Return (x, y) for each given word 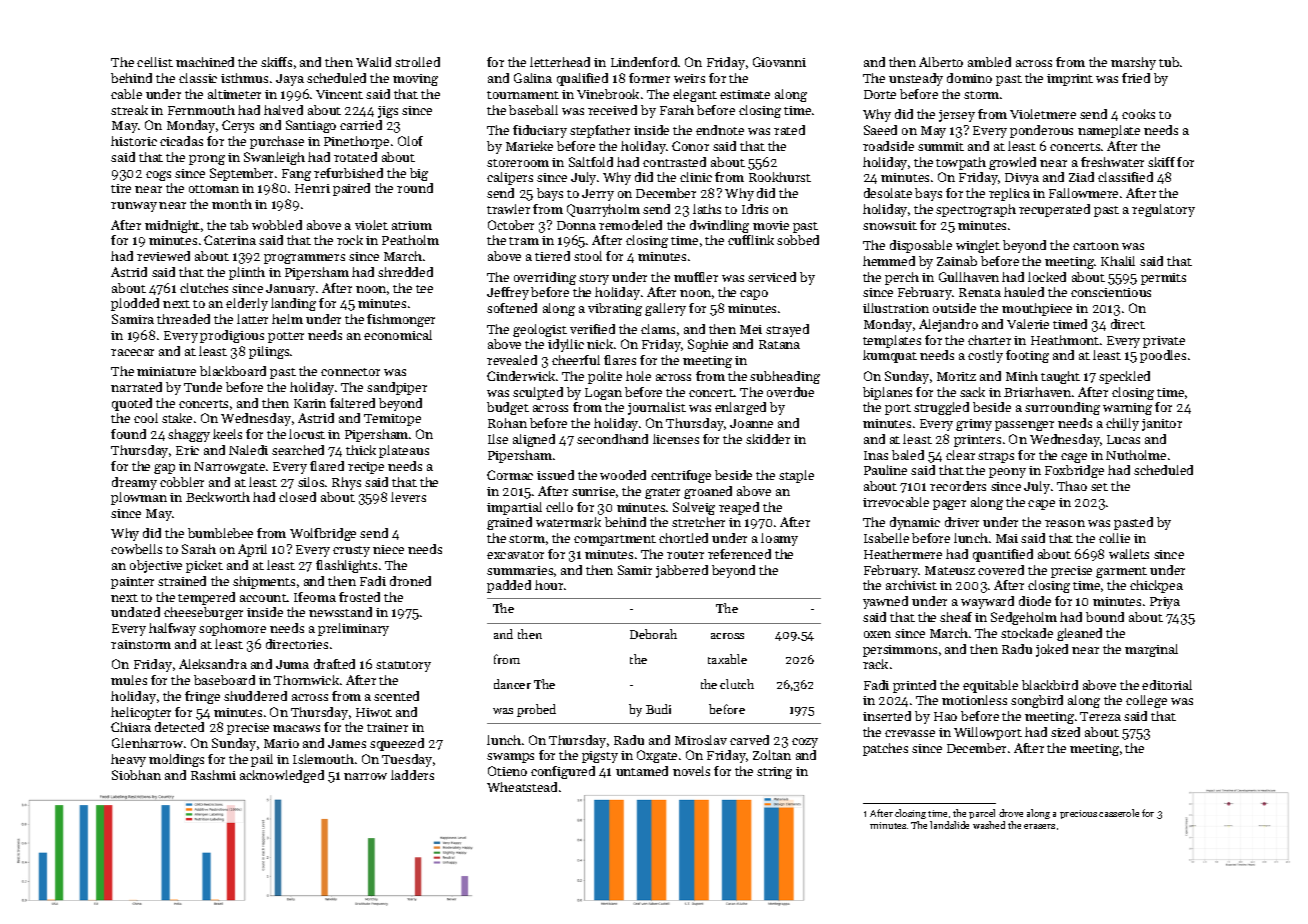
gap (164, 469)
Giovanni (779, 62)
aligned (534, 440)
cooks (1138, 114)
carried (361, 125)
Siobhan (136, 775)
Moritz (956, 376)
